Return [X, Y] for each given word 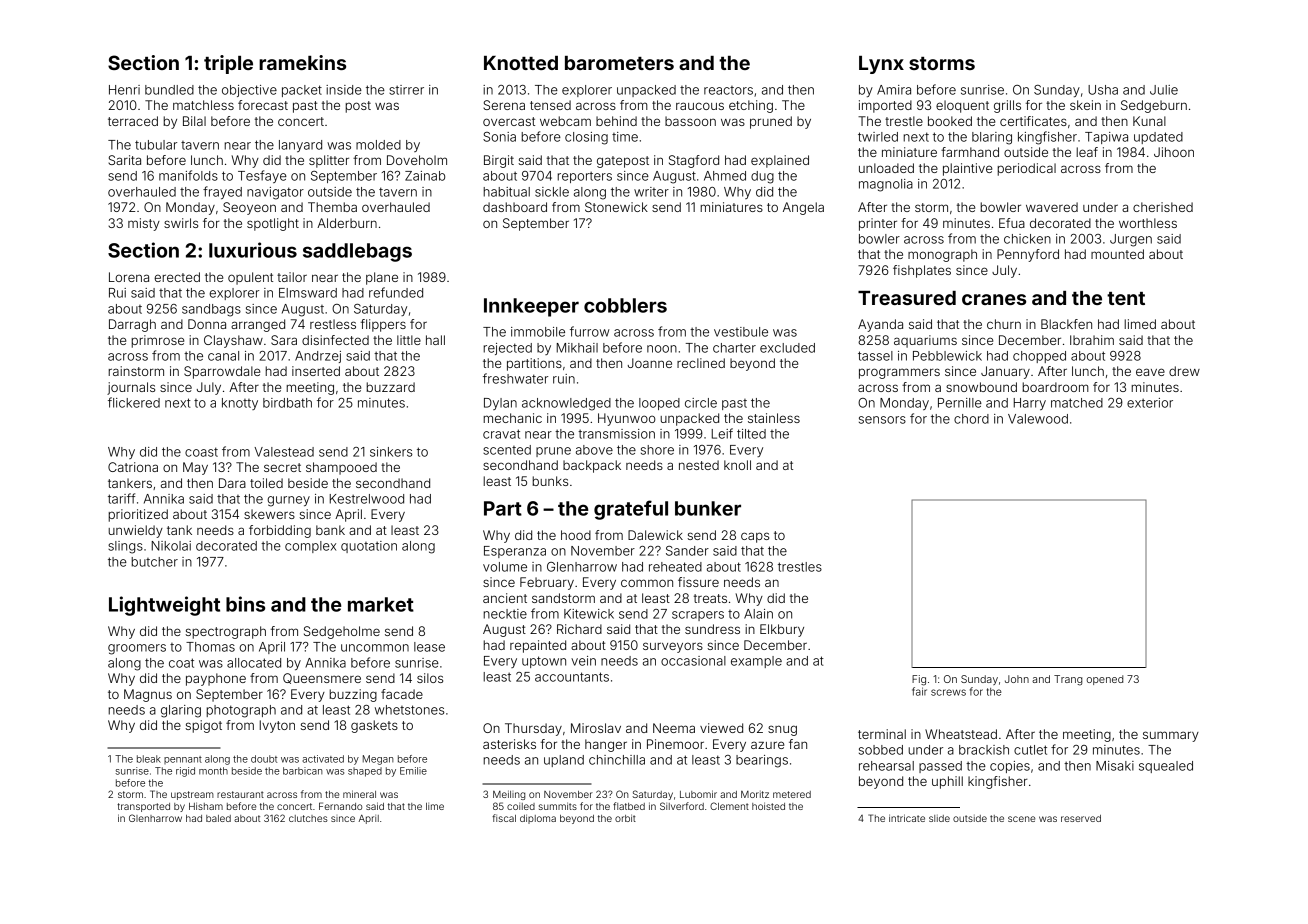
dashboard [515, 207]
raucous [700, 106]
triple [228, 64]
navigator [275, 193]
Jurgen [1131, 240]
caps [755, 537]
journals [131, 388]
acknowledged [566, 404]
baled [218, 818]
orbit [625, 818]
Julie [1164, 90]
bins [245, 604]
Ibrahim [1092, 340]
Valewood [1038, 419]
